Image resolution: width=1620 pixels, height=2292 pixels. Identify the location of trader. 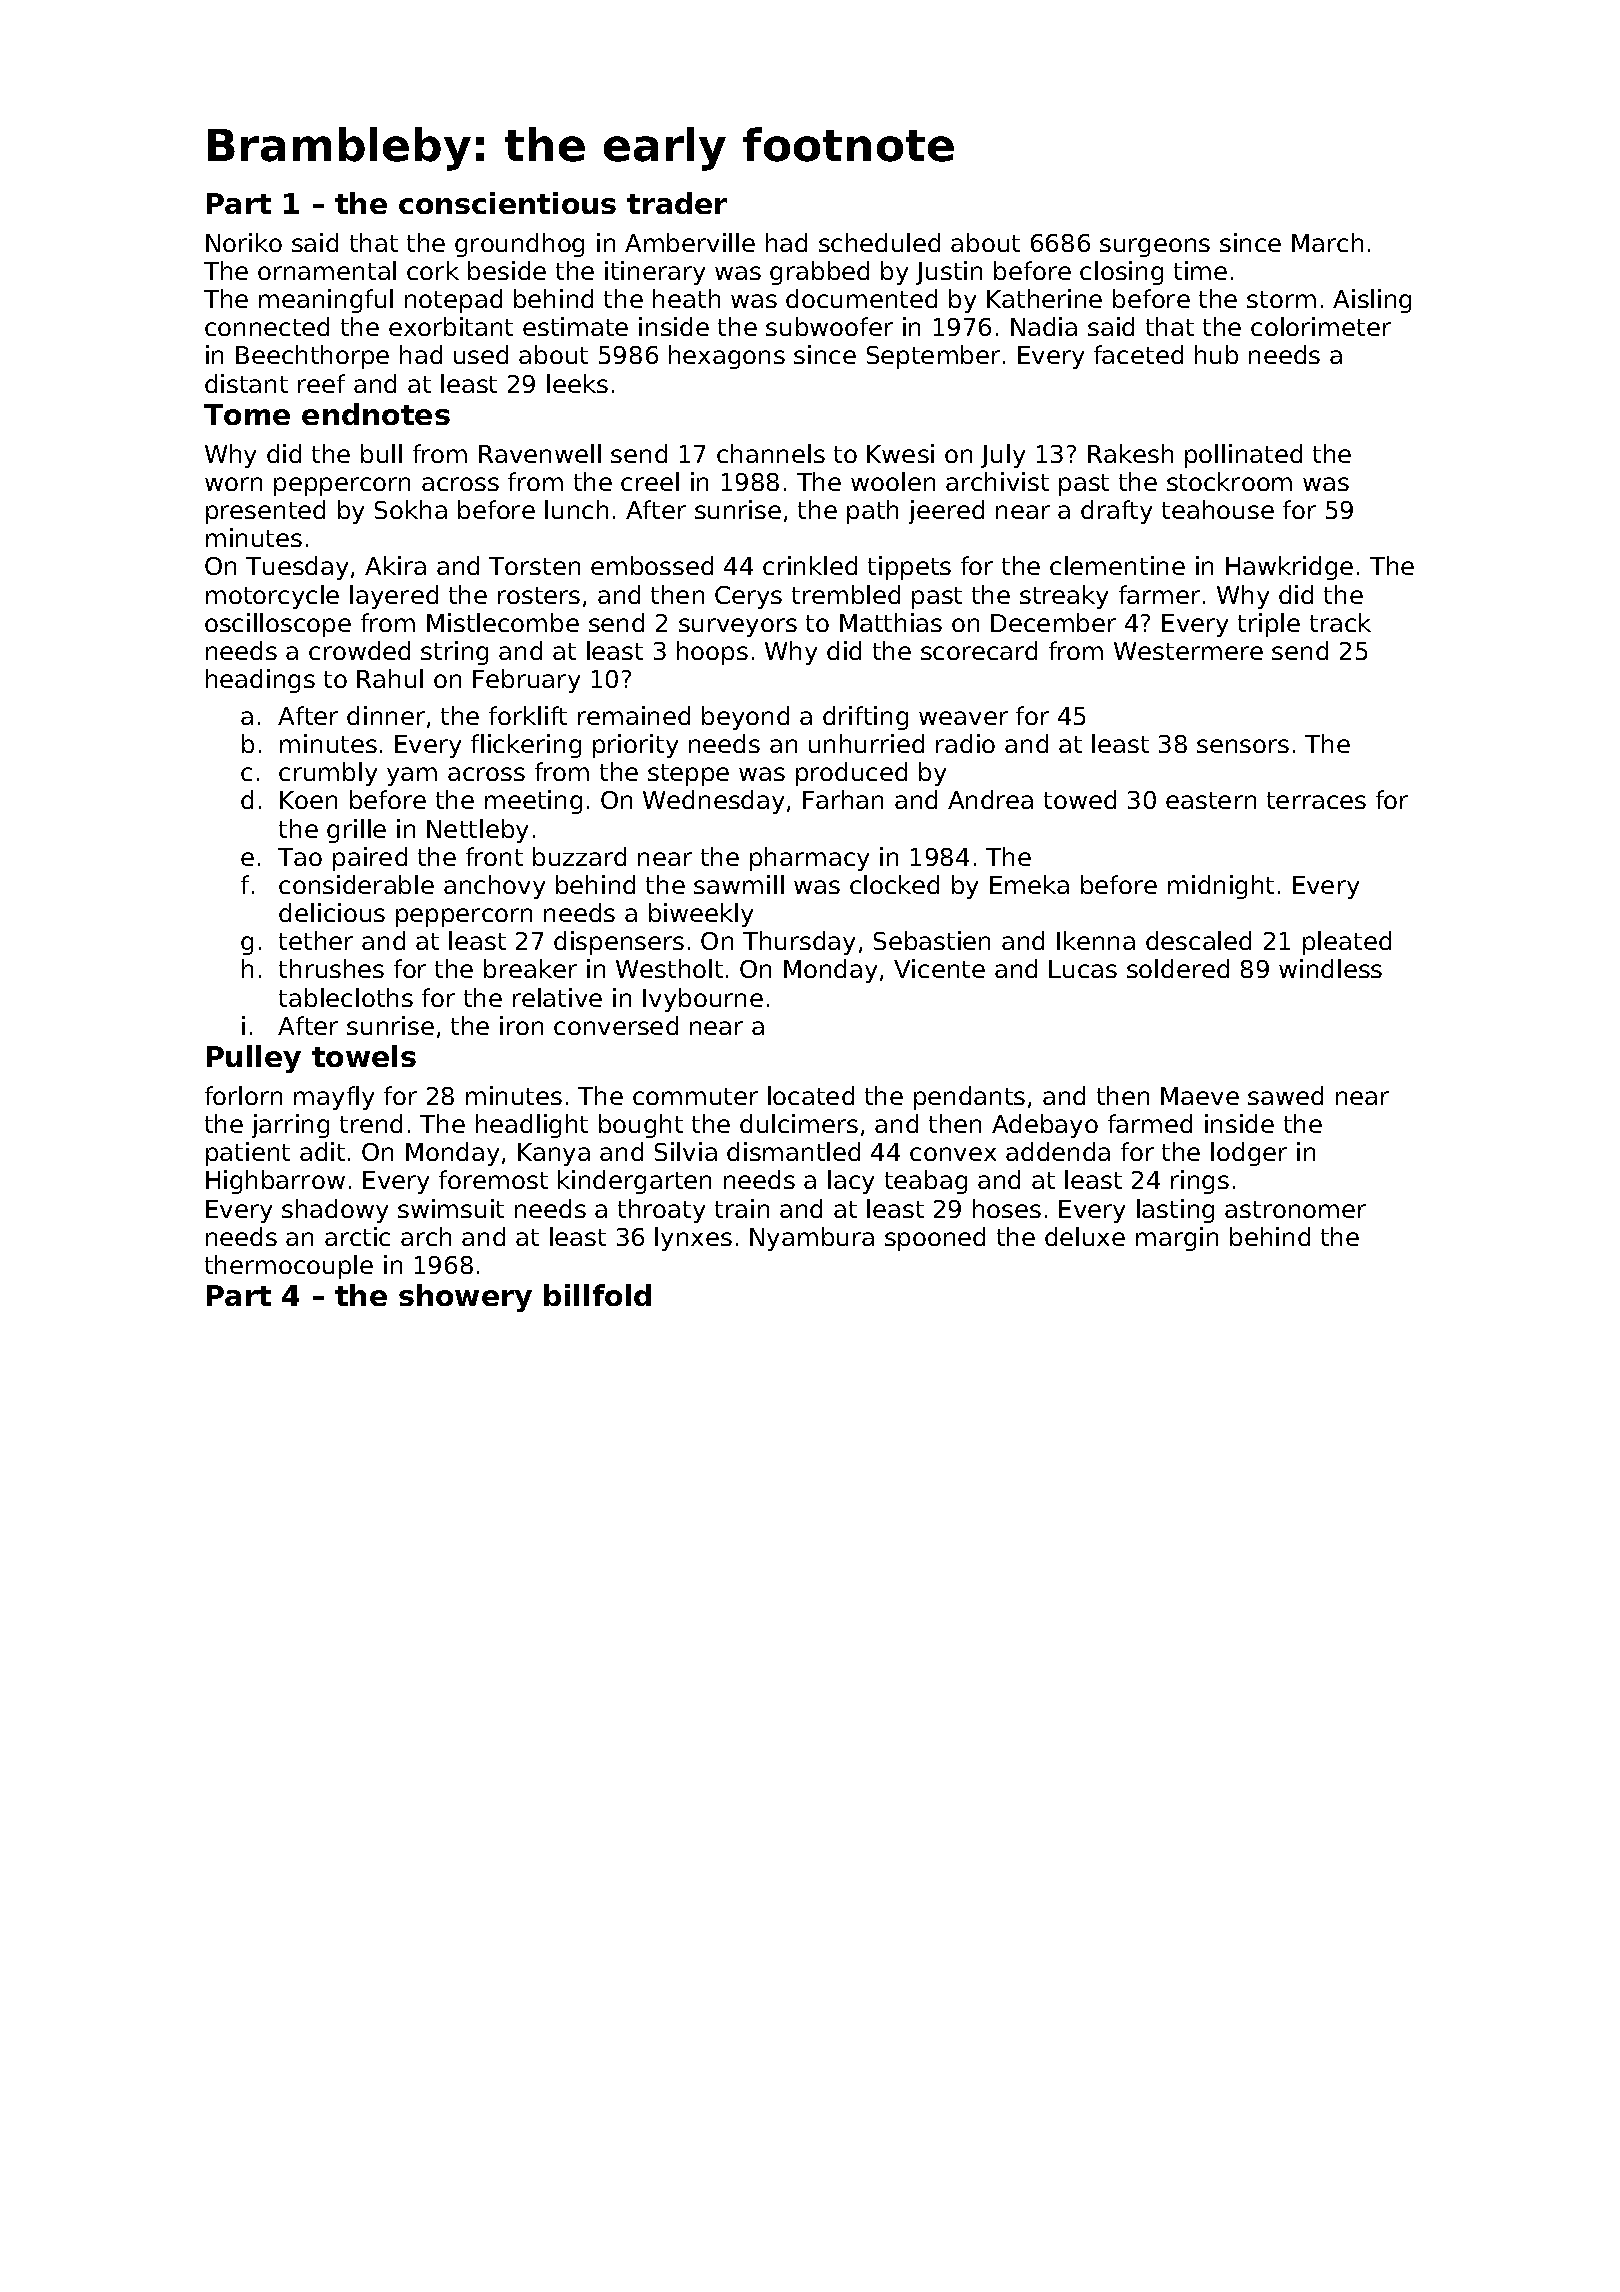
(677, 203).
